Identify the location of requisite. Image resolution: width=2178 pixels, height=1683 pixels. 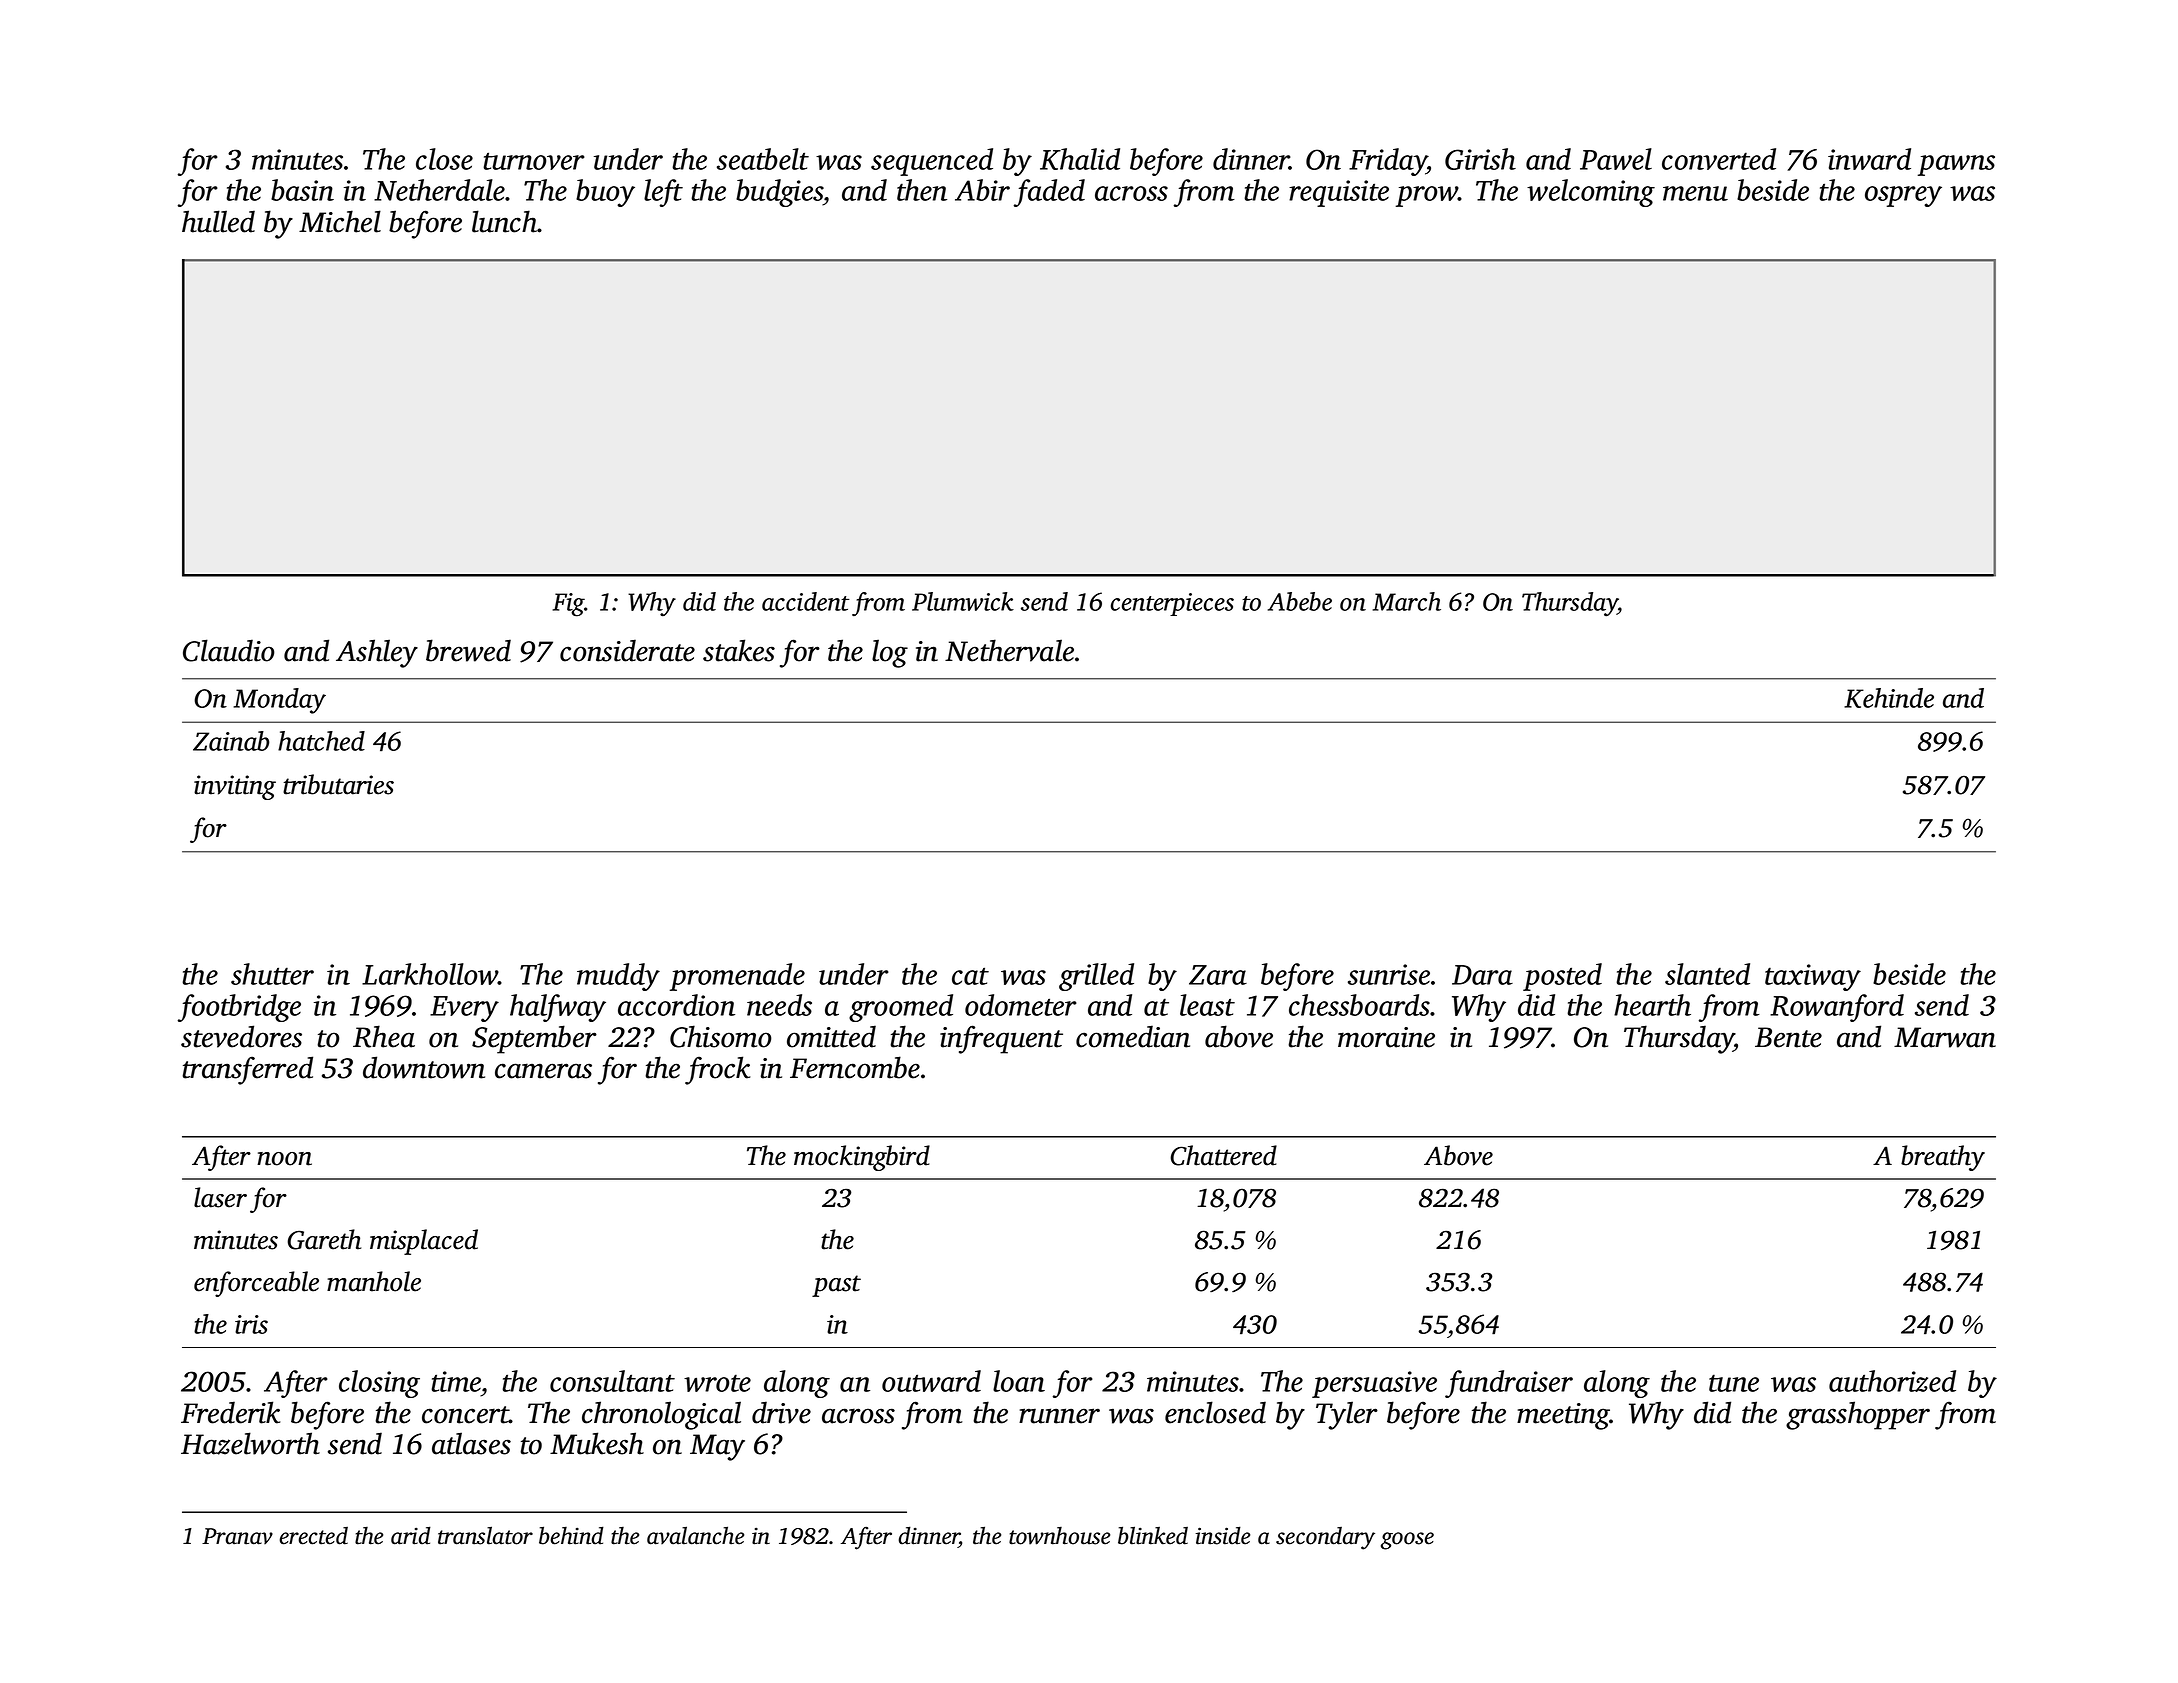
(1339, 193).
